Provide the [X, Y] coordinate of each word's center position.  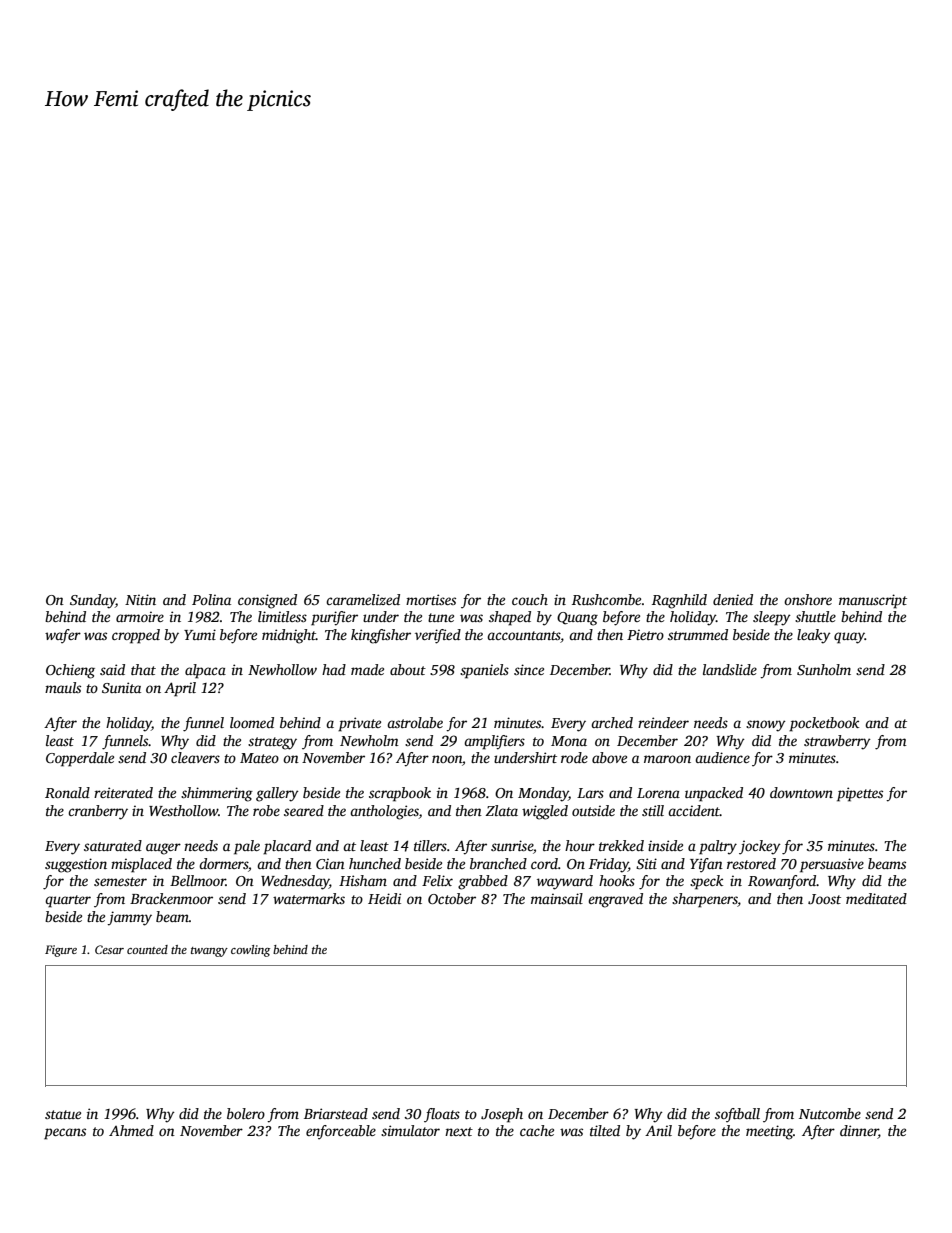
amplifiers [494, 742]
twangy [209, 952]
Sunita [121, 687]
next [459, 1131]
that [143, 669]
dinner [859, 1132]
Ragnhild [679, 601]
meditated [876, 898]
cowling [250, 951]
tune [441, 617]
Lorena [658, 793]
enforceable [341, 1132]
